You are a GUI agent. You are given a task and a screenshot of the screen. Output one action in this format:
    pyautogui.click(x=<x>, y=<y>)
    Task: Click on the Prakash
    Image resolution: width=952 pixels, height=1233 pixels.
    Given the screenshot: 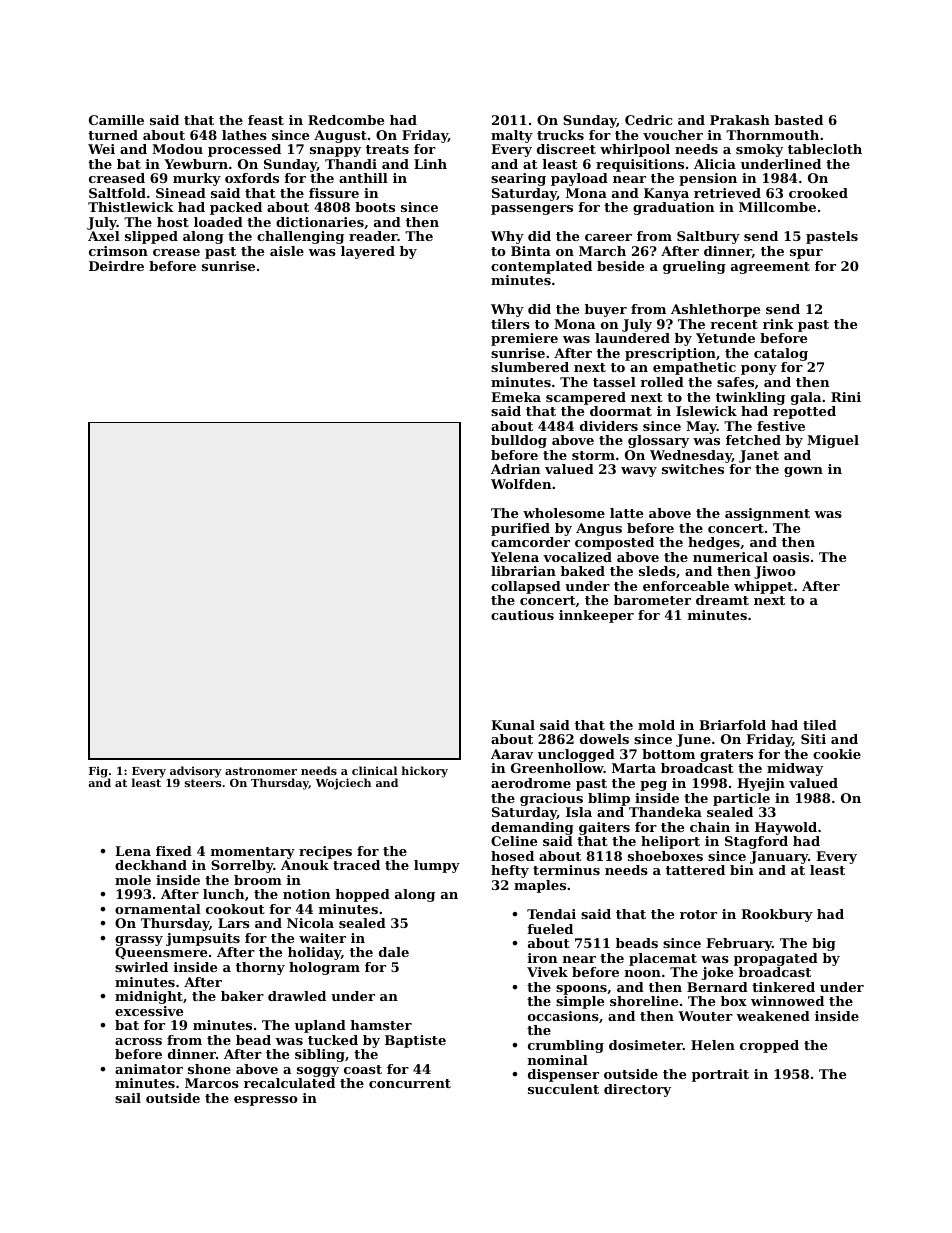 What is the action you would take?
    pyautogui.click(x=740, y=120)
